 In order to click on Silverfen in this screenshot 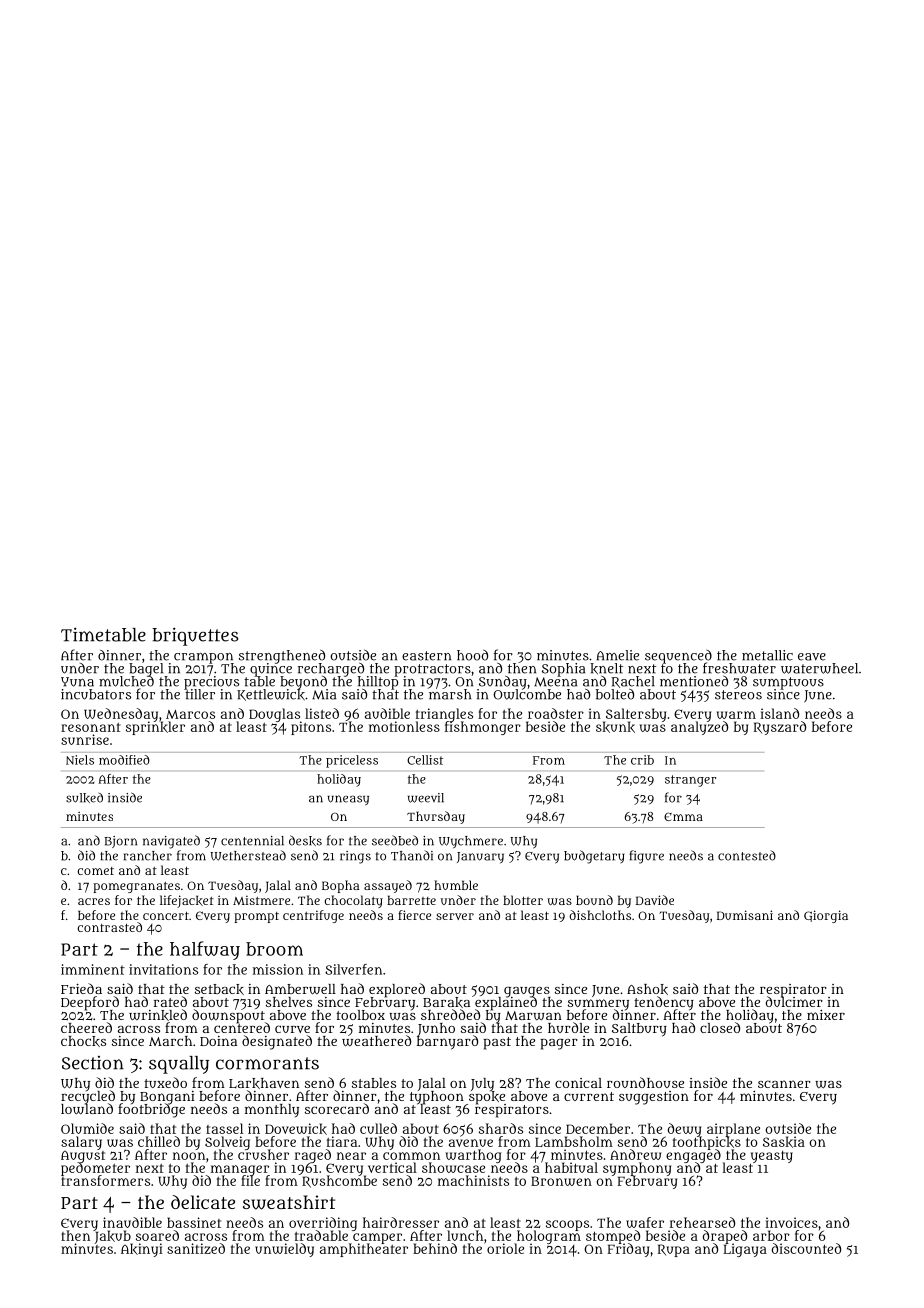, I will do `click(353, 969)`.
